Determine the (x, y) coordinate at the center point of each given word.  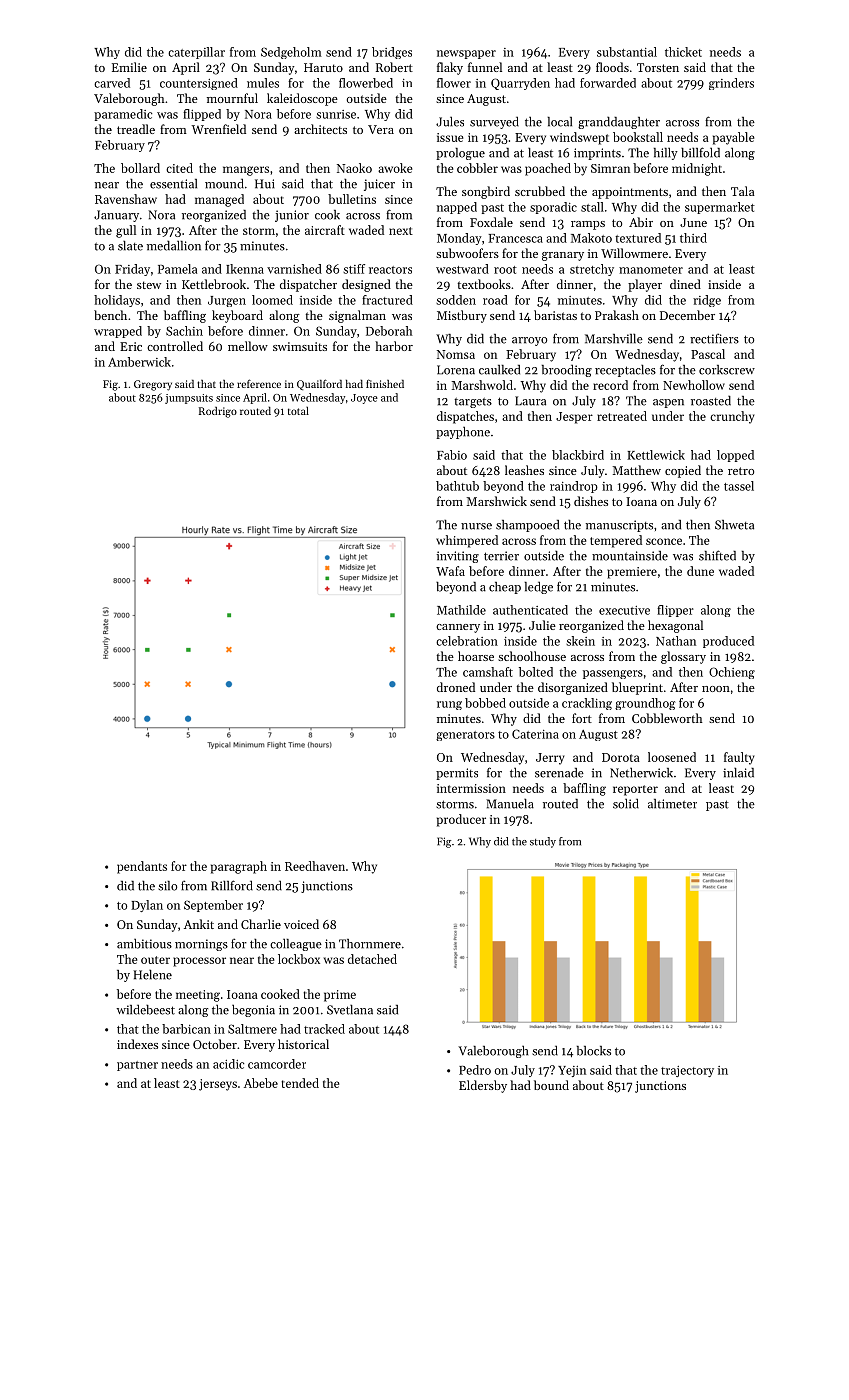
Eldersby (483, 1086)
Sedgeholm (291, 53)
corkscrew (727, 370)
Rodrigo (218, 412)
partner (137, 1066)
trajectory (687, 1071)
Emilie (129, 67)
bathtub (457, 486)
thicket (683, 52)
